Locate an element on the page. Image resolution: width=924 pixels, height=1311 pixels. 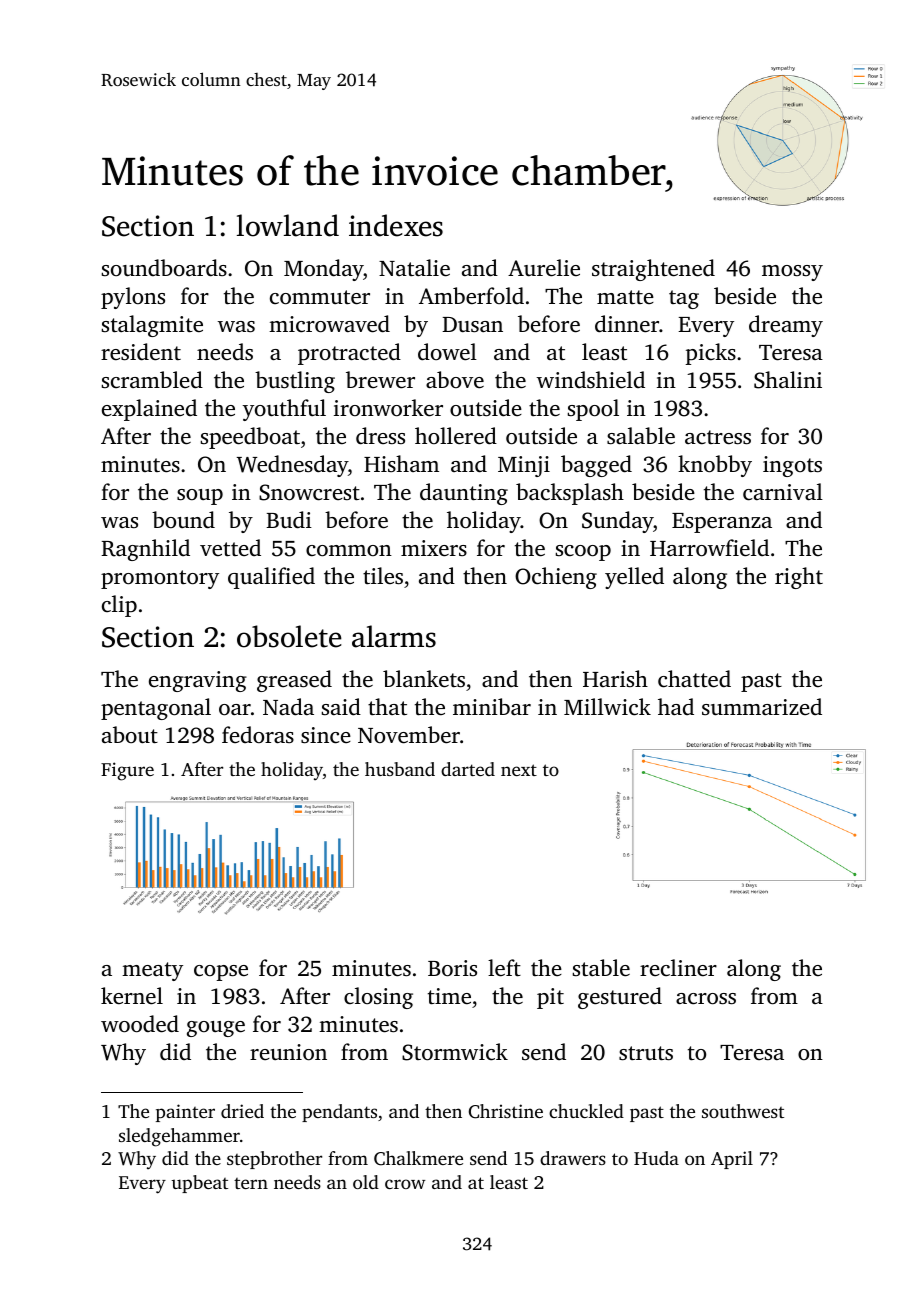
southwest is located at coordinates (743, 1111).
